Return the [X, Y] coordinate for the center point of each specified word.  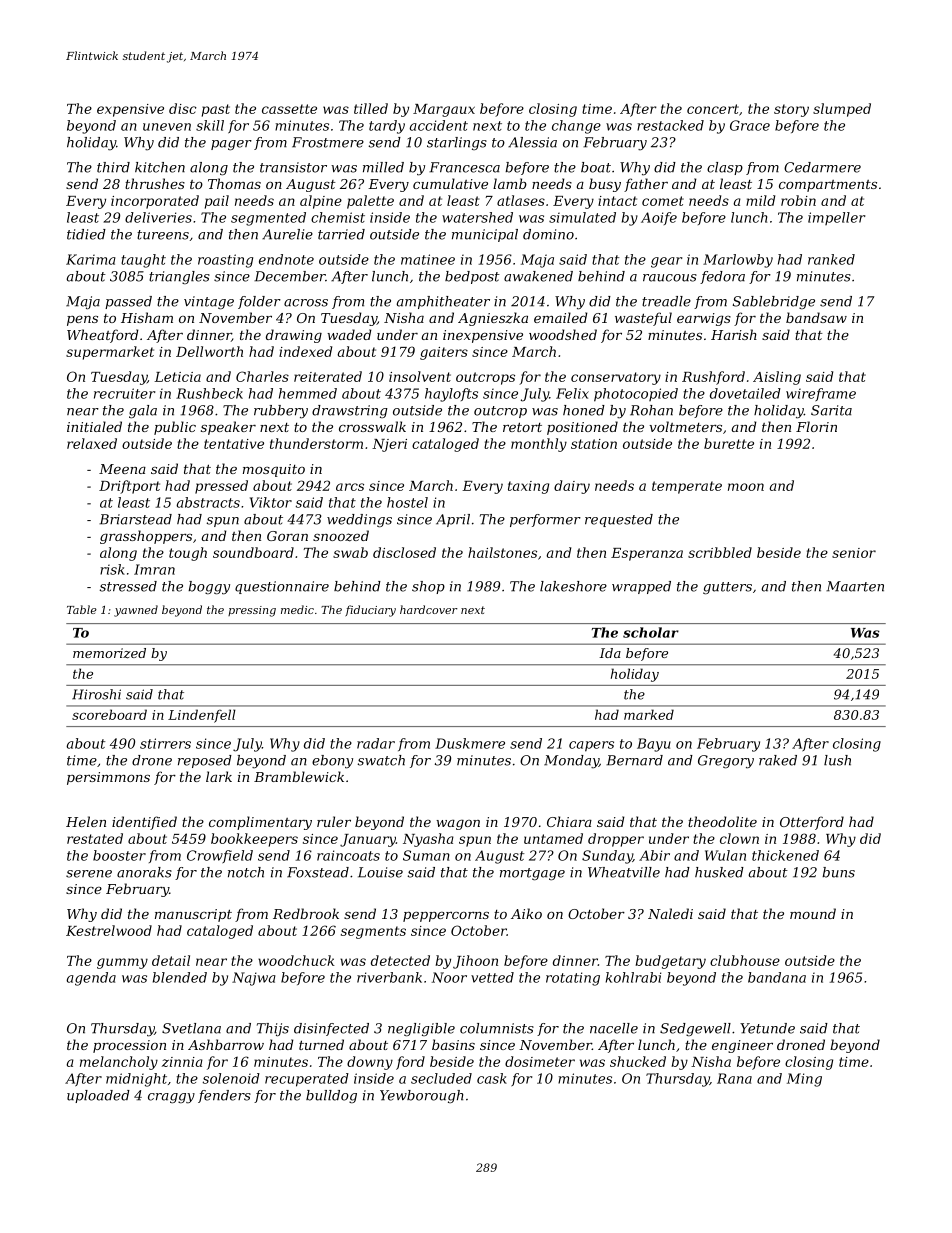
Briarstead [135, 519]
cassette [289, 109]
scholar [651, 632]
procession [129, 1046]
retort [522, 427]
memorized [109, 653]
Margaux [444, 110]
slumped [842, 110]
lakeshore [573, 586]
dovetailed [745, 393]
